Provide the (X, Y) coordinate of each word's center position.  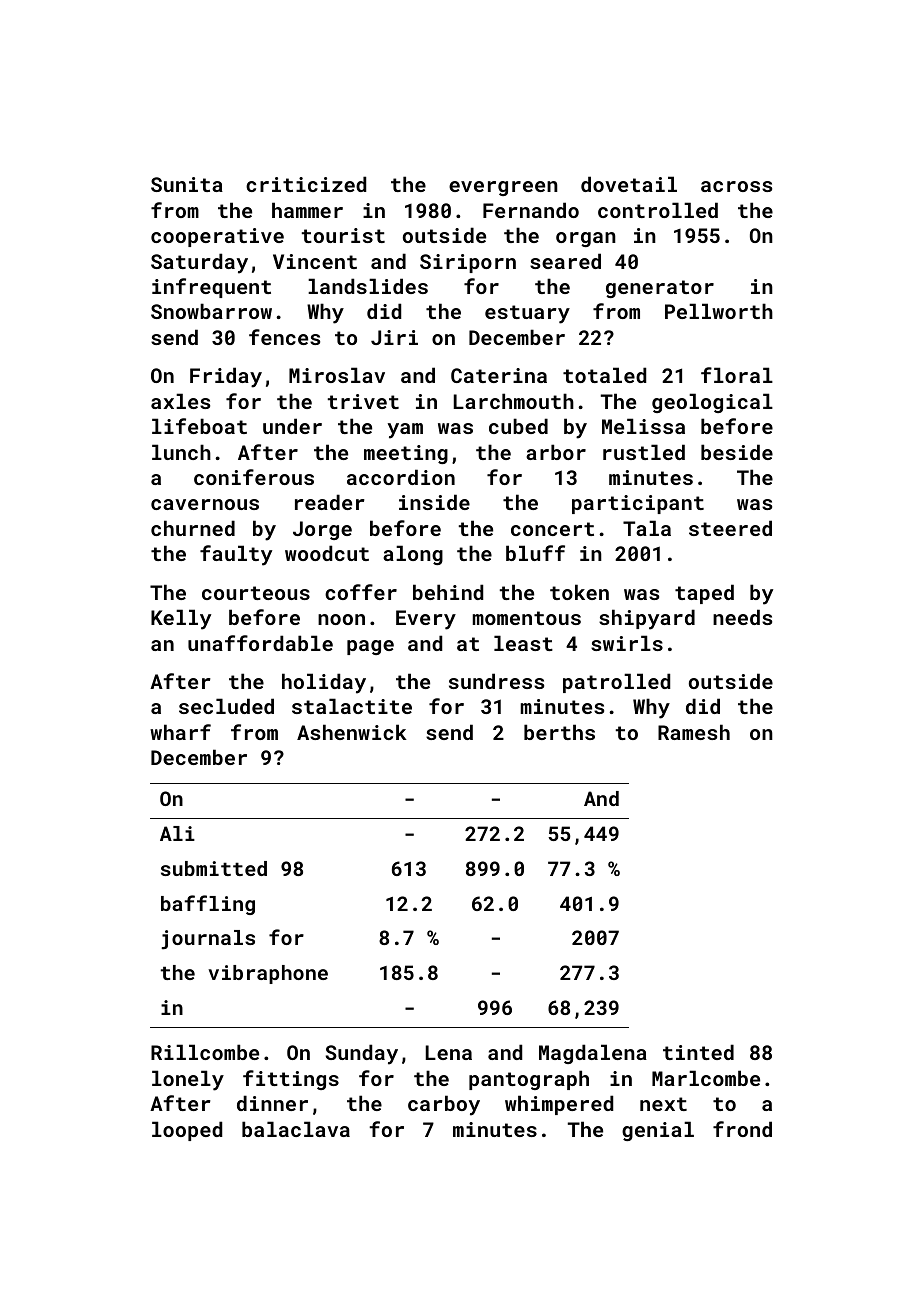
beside (737, 452)
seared (565, 261)
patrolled (616, 683)
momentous (527, 618)
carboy (444, 1105)
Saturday (199, 263)
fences (284, 337)
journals (208, 940)
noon (341, 619)
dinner (272, 1103)
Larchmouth (514, 401)
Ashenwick (352, 732)
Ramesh (694, 732)
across (736, 186)
